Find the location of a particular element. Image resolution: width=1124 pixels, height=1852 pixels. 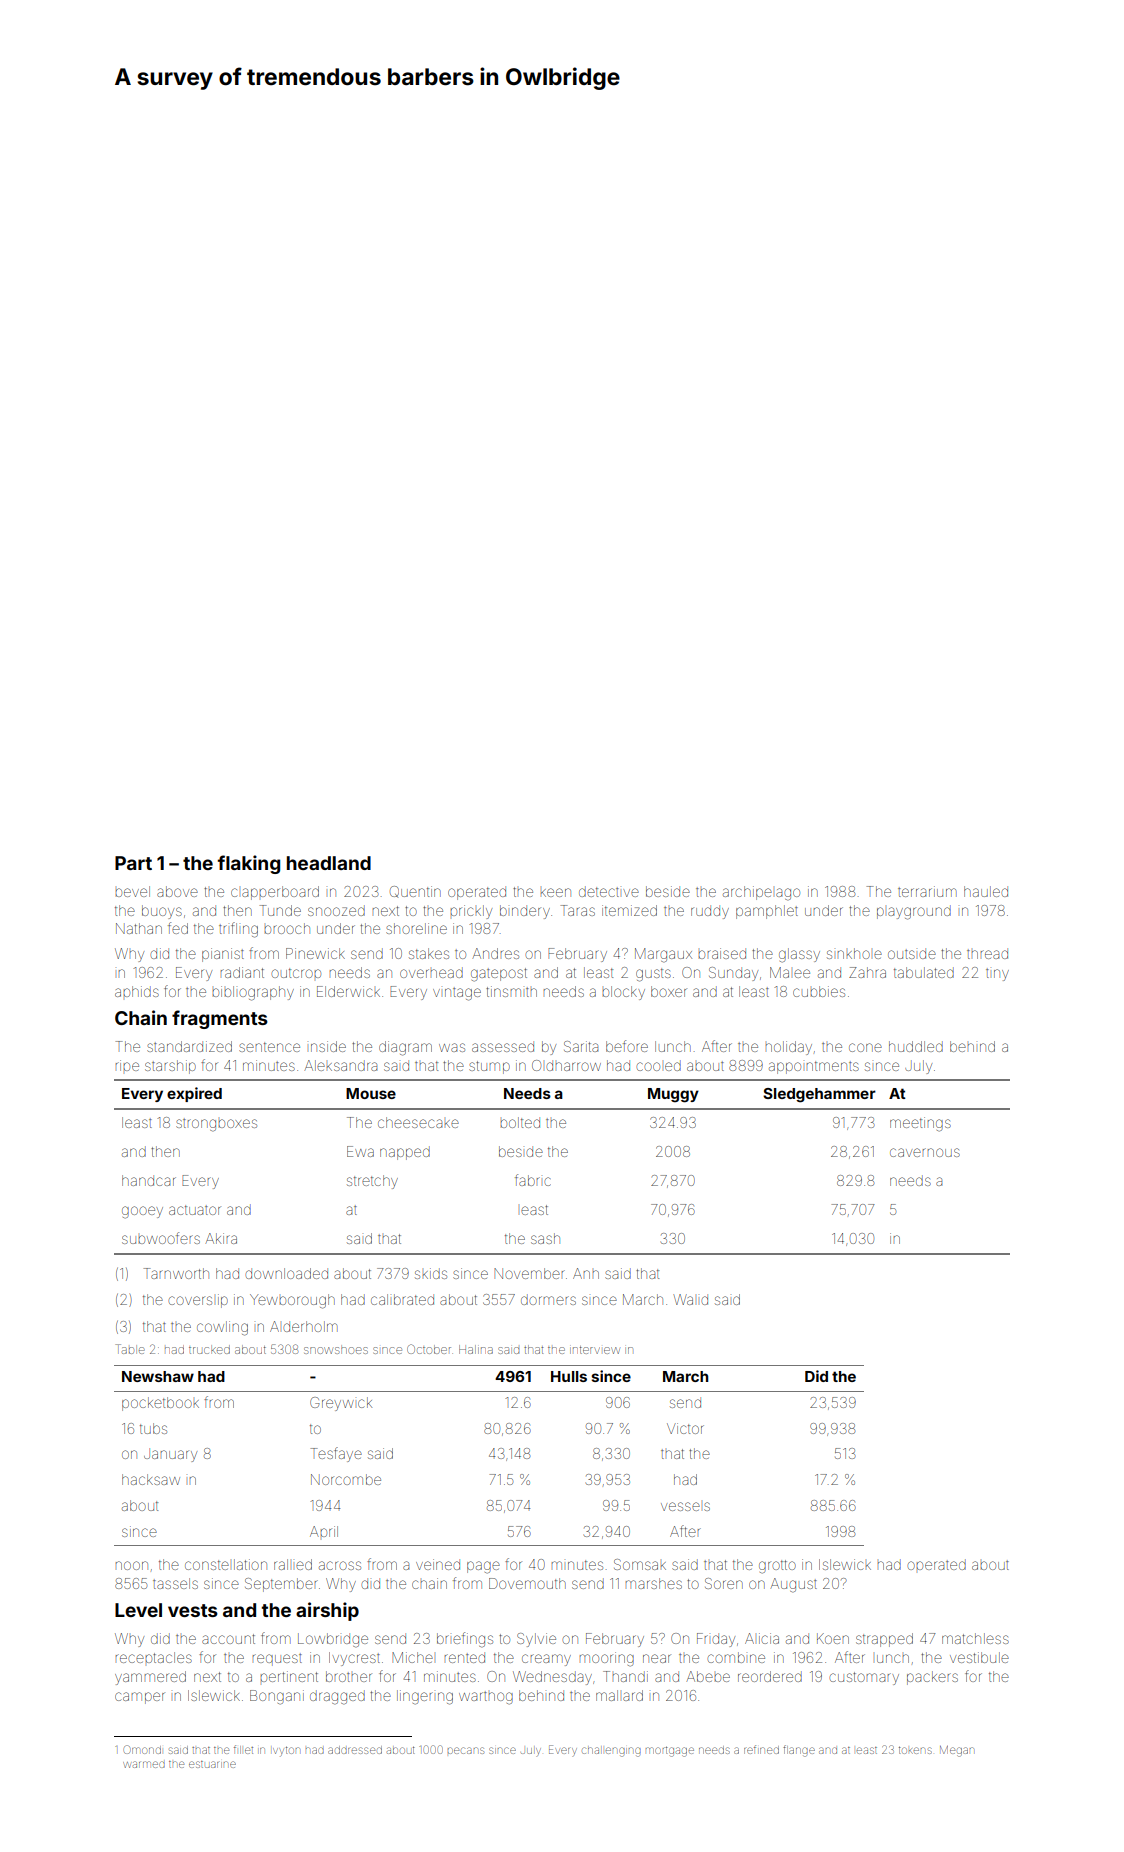

vessels is located at coordinates (685, 1506).
